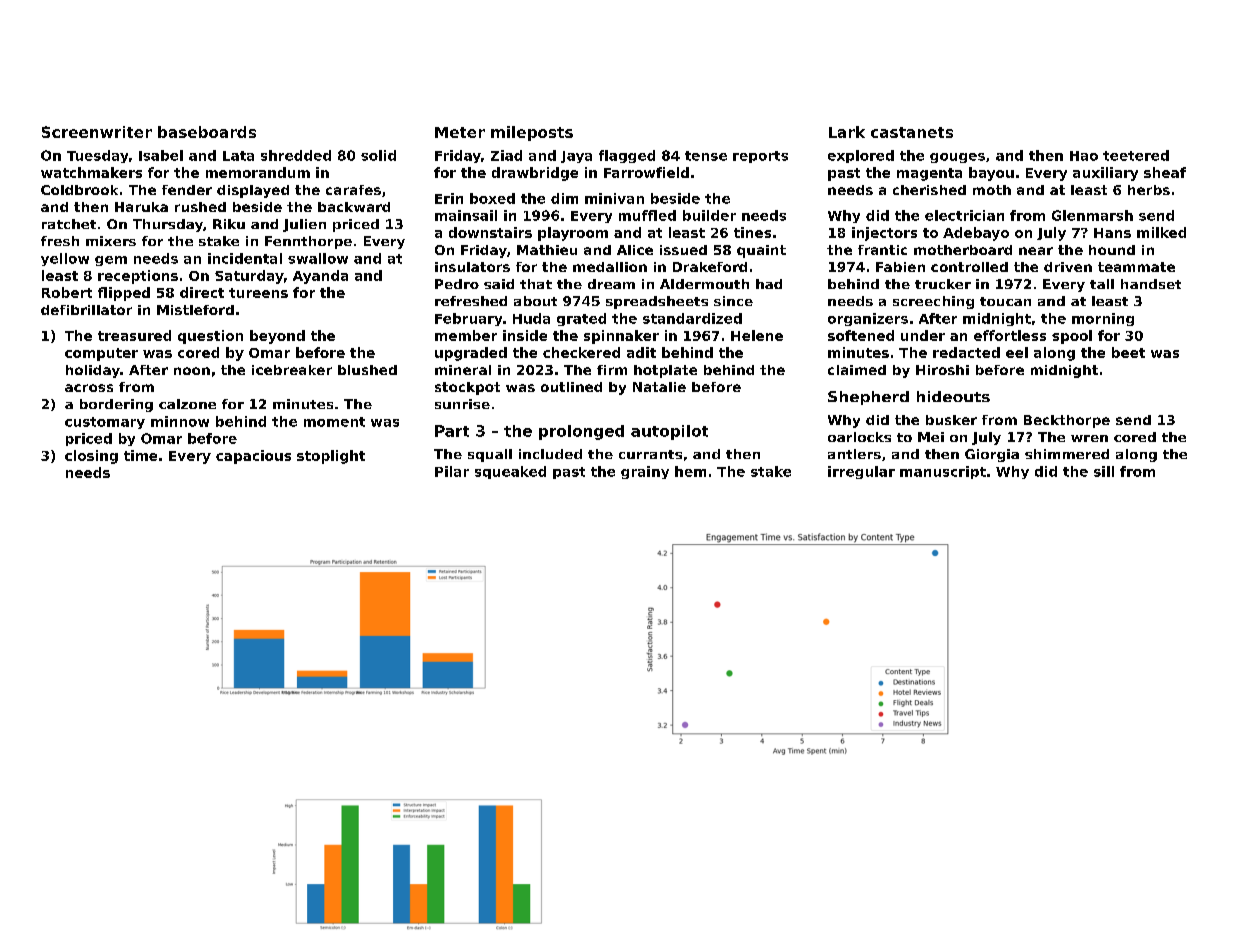 The height and width of the screenshot is (952, 1233). Describe the element at coordinates (238, 156) in the screenshot. I see `Lata` at that location.
